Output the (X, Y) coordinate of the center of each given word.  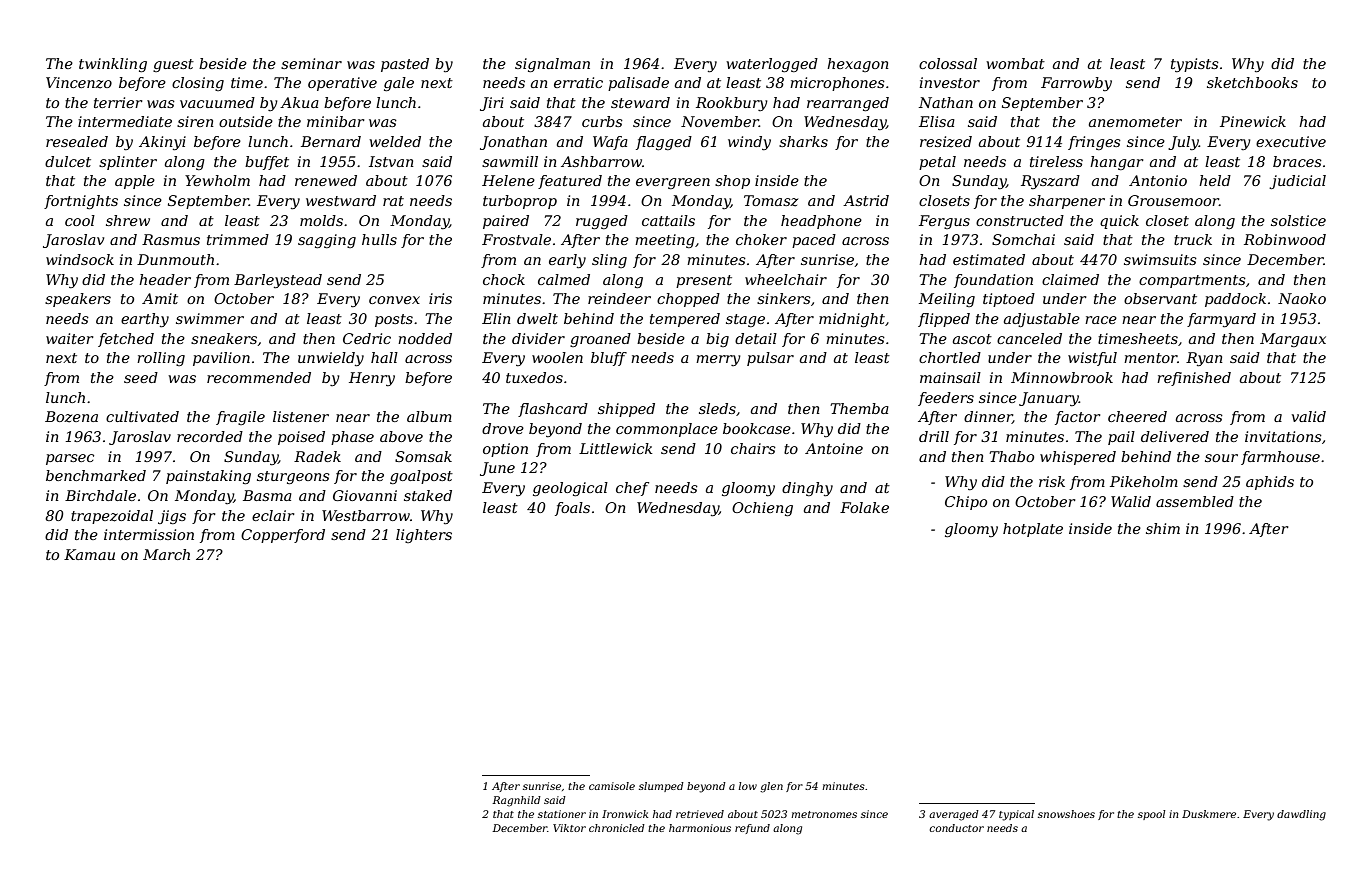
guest (173, 65)
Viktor (569, 828)
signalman (552, 65)
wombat (1015, 63)
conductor (956, 828)
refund (752, 829)
